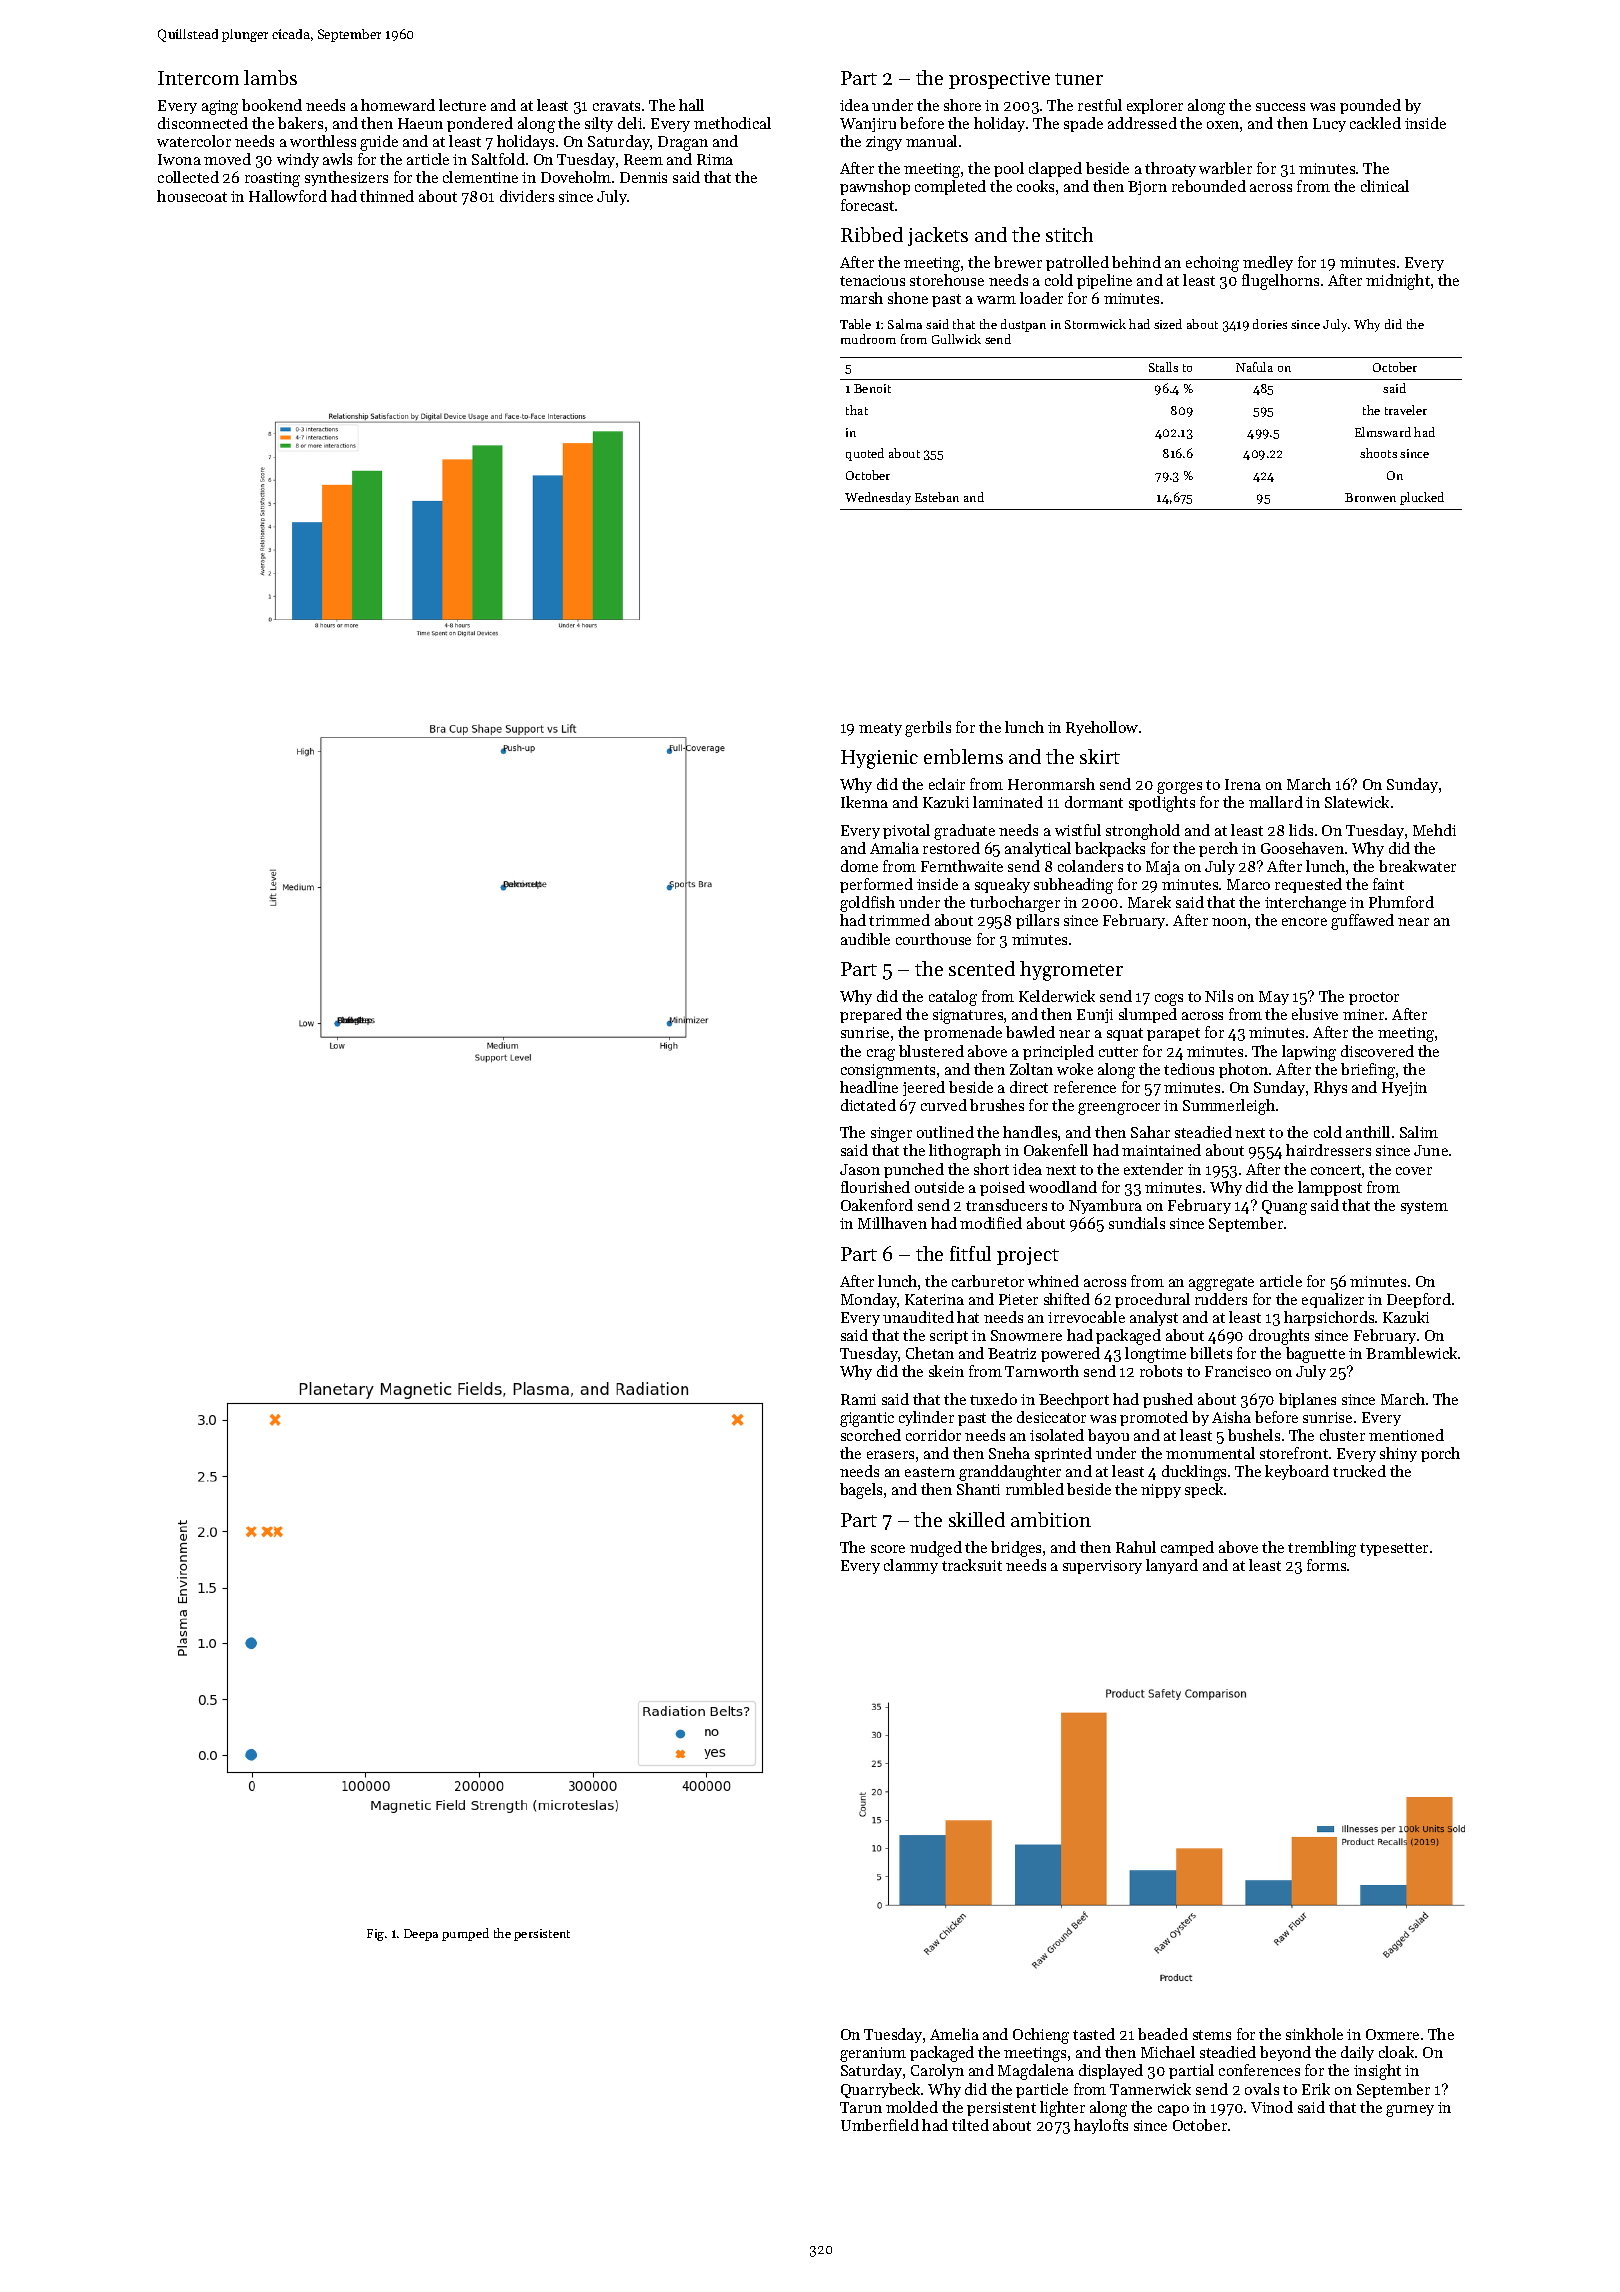 This document has width=1620, height=2292. What do you see at coordinates (1370, 106) in the document?
I see `pounded` at bounding box center [1370, 106].
